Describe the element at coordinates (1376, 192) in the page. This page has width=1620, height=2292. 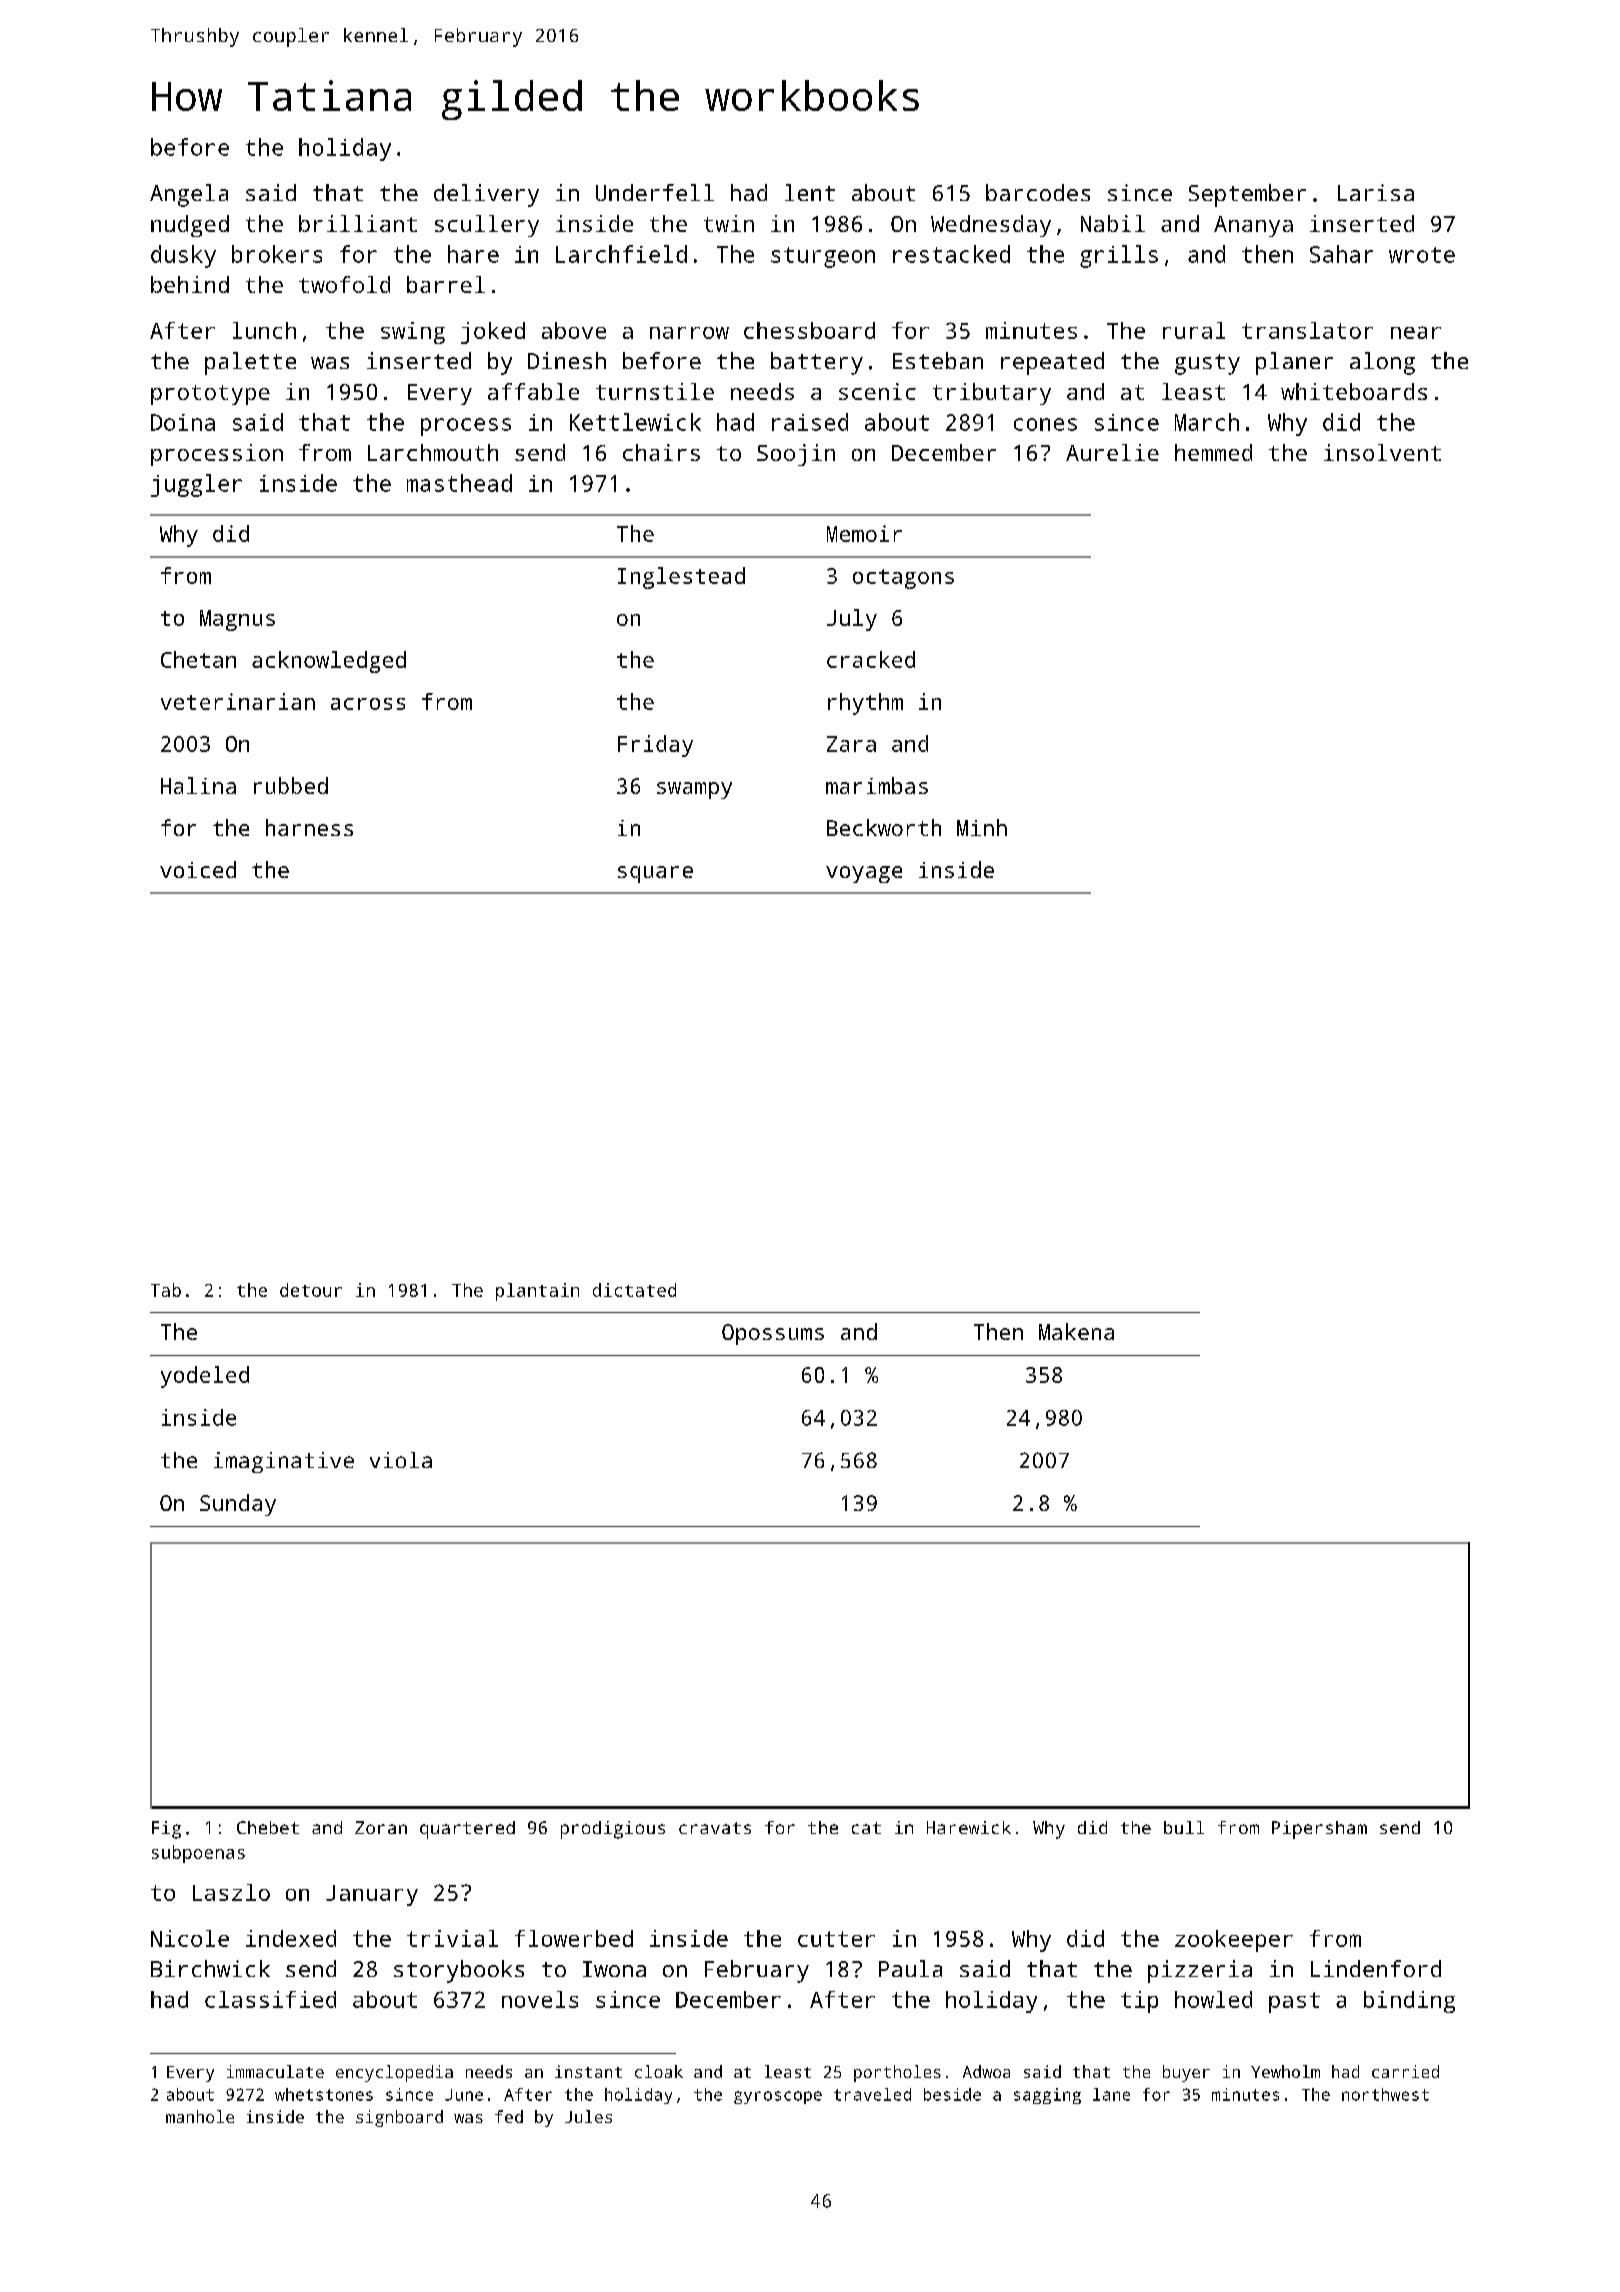
I see `Larisa` at that location.
